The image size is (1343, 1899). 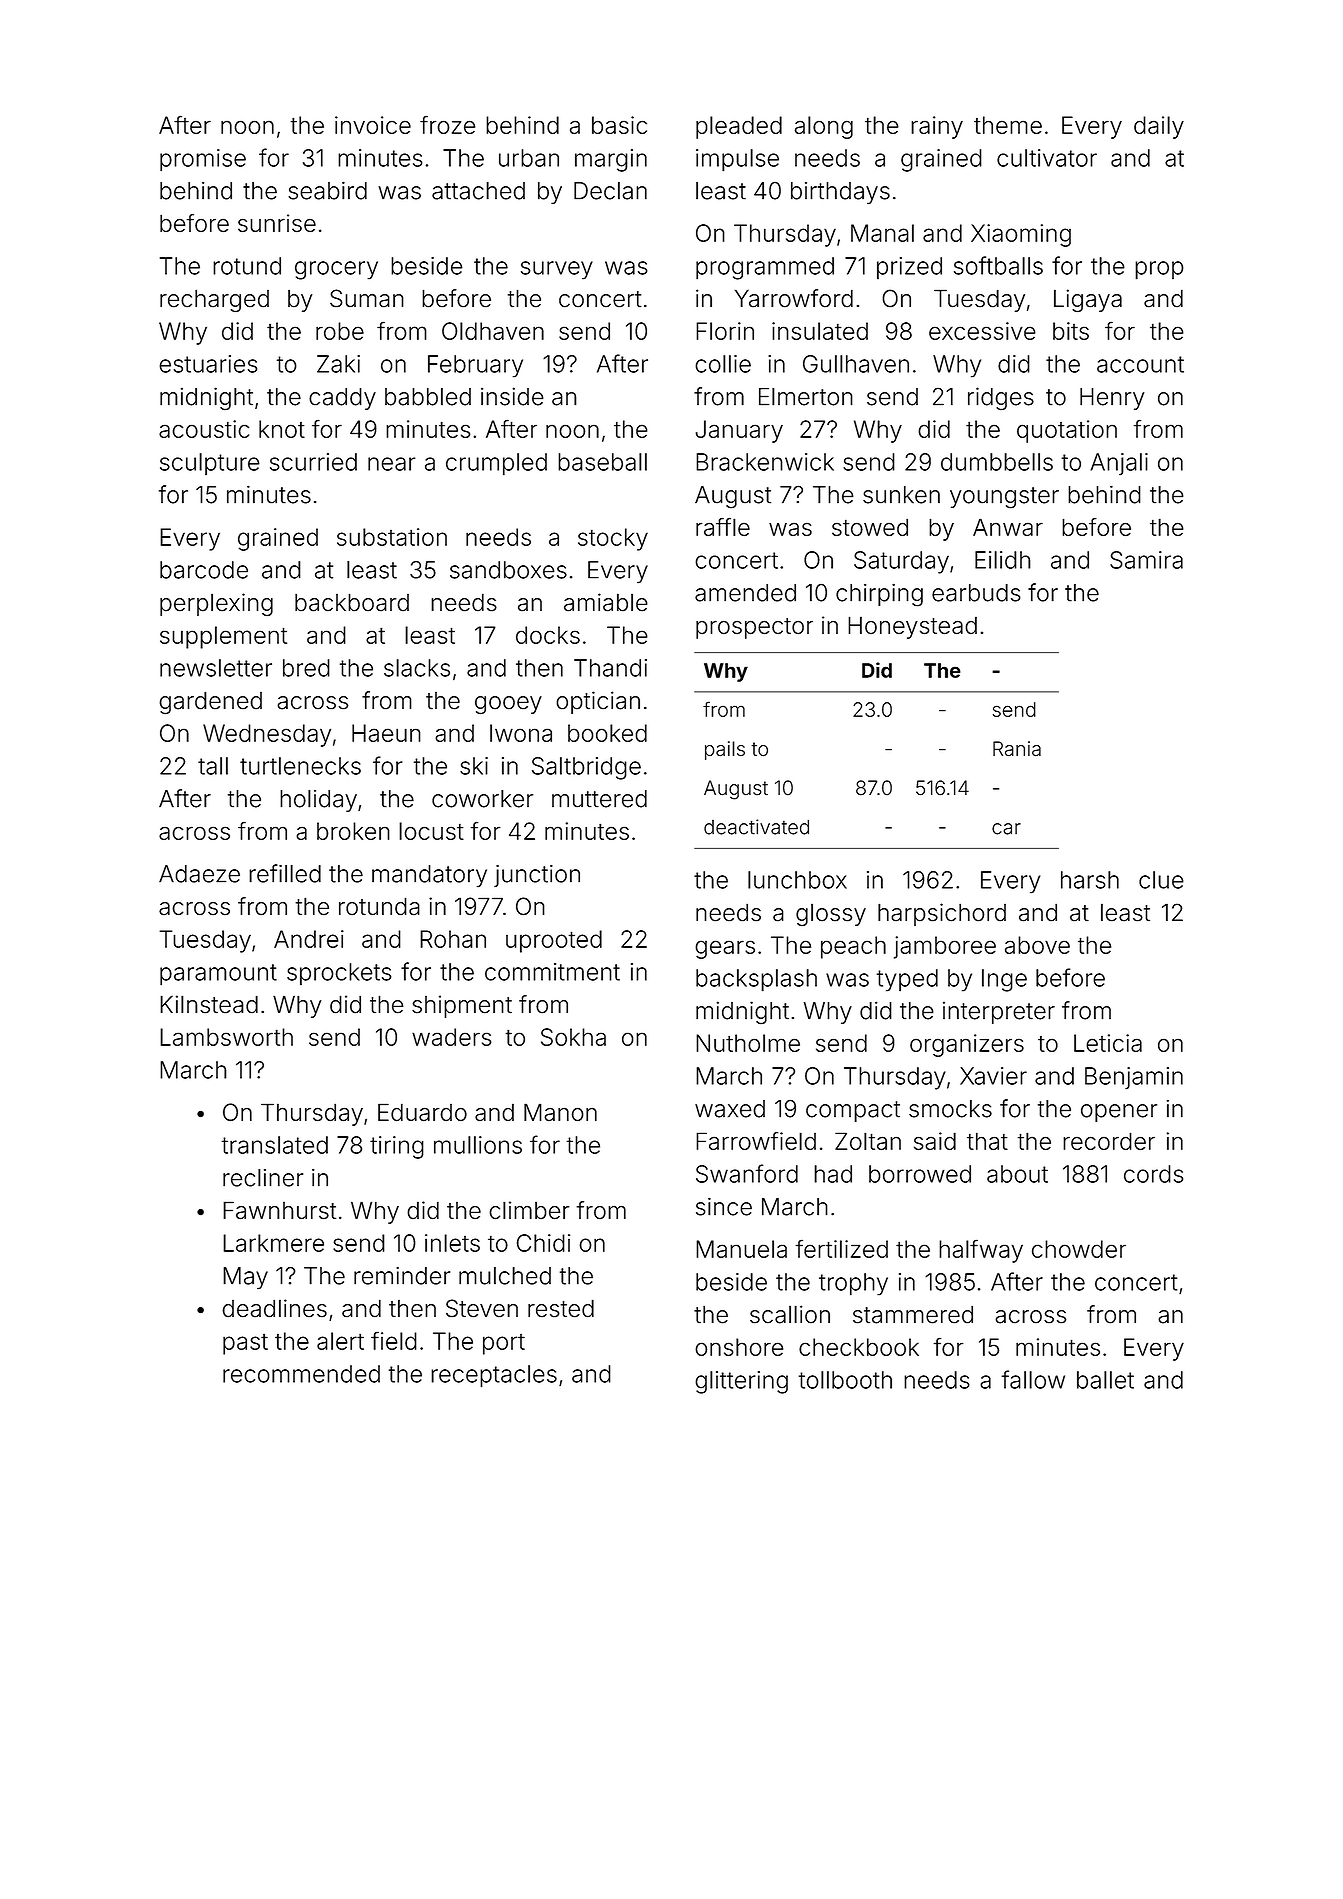 I want to click on Samira, so click(x=1146, y=560).
